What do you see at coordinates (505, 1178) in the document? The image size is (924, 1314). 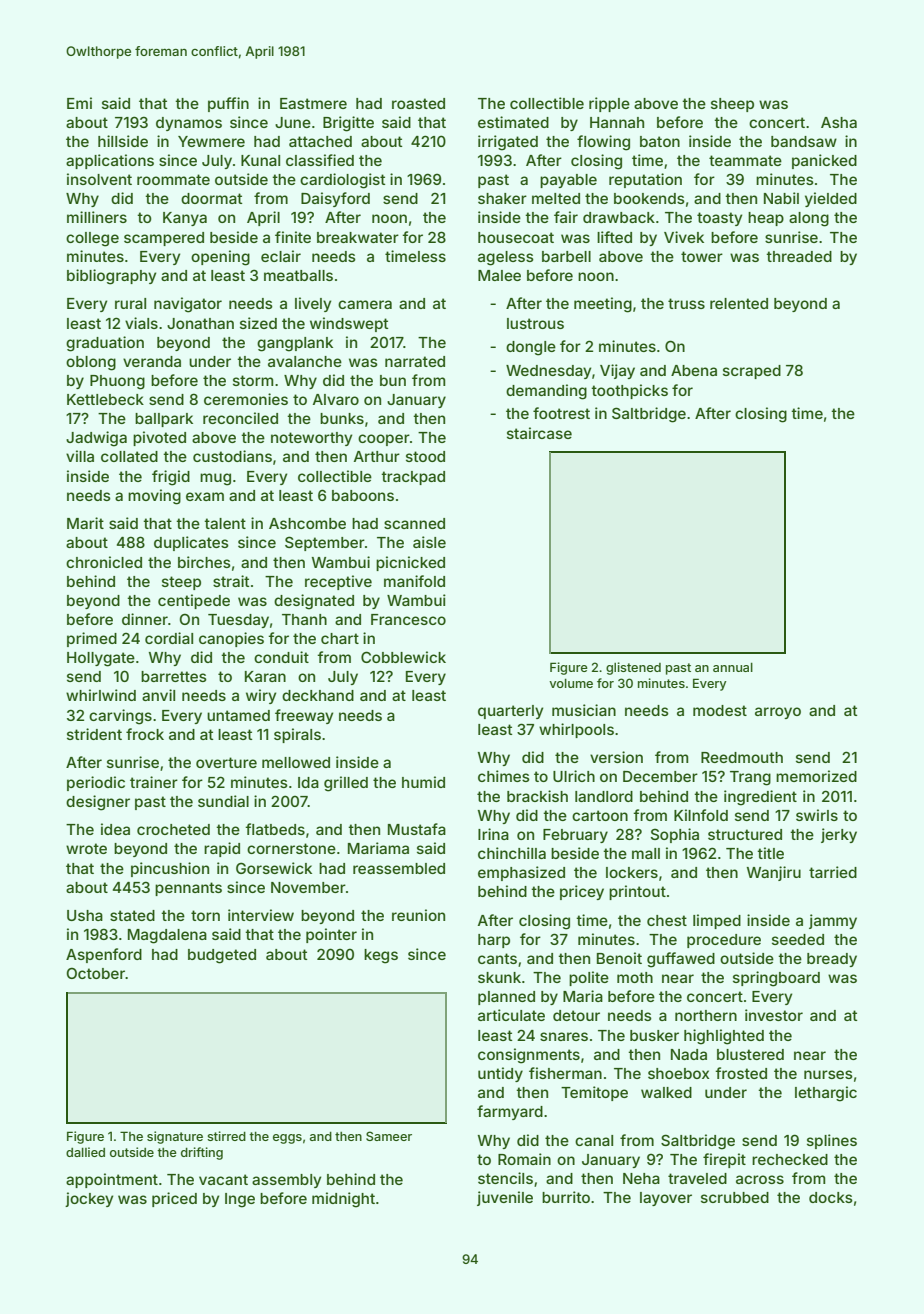 I see `stencils` at bounding box center [505, 1178].
